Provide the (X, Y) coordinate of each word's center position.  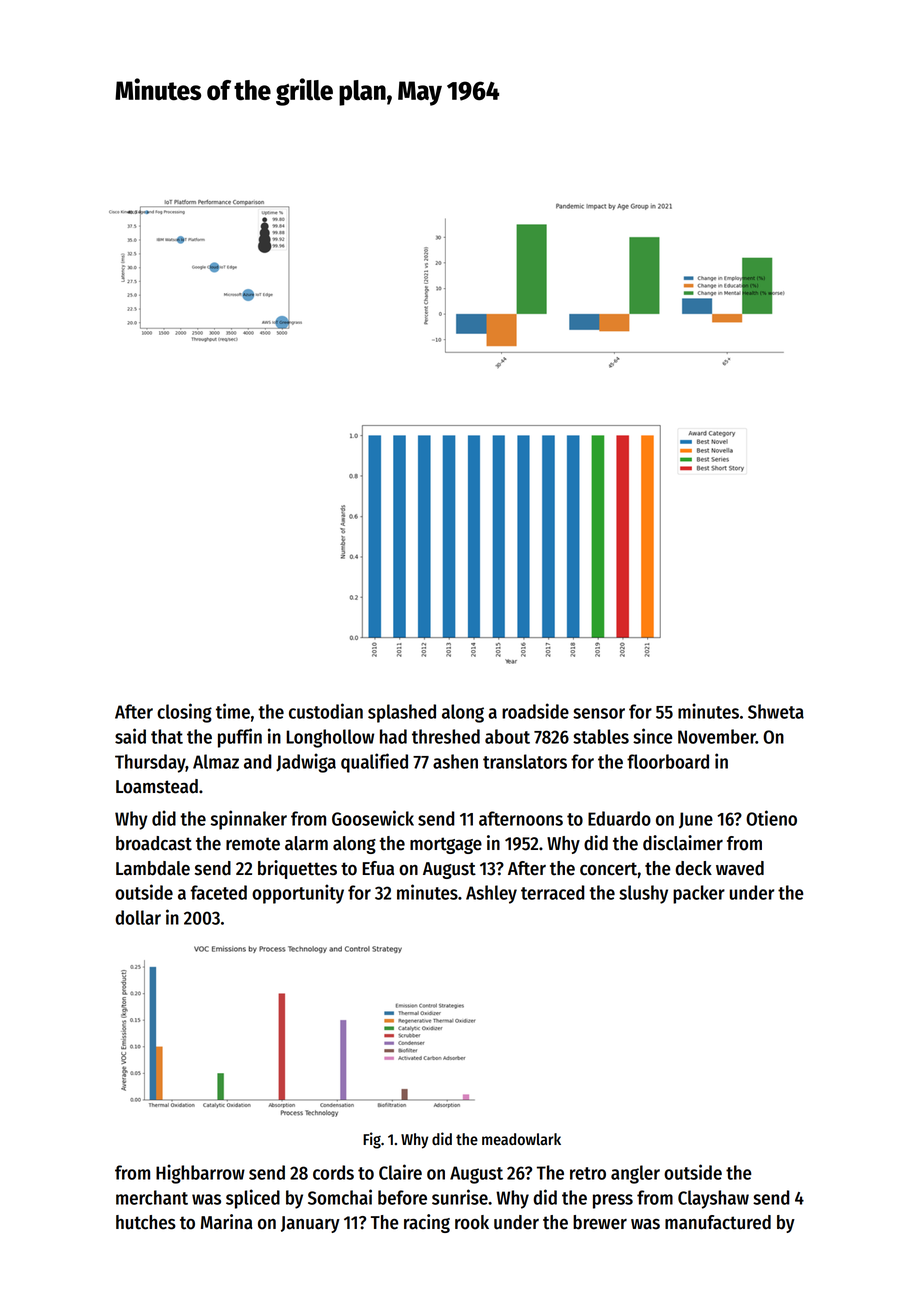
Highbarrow (200, 1174)
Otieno (771, 818)
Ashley (491, 894)
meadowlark (521, 1139)
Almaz (216, 761)
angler (635, 1174)
